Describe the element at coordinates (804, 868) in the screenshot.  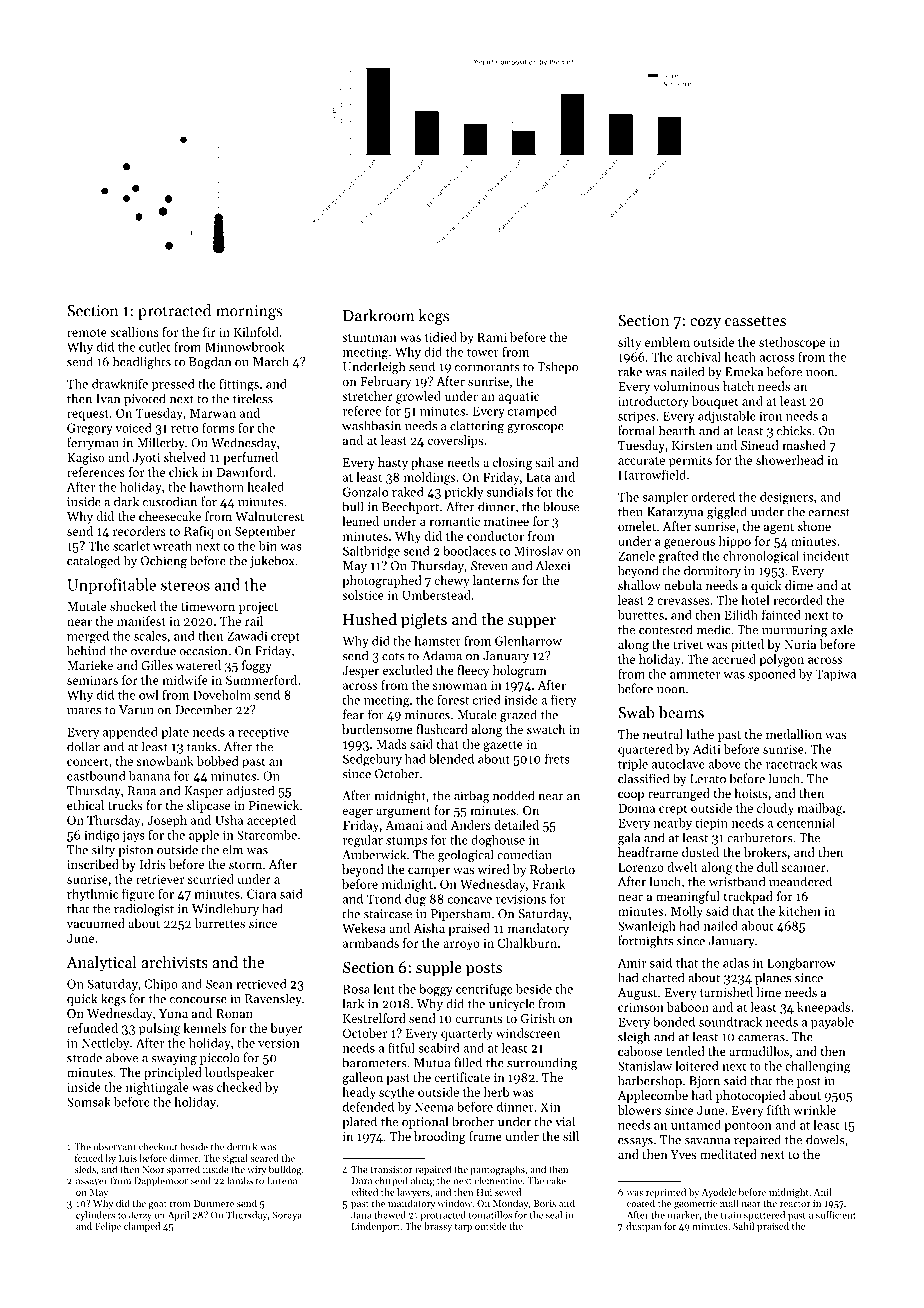
I see `scanner` at that location.
